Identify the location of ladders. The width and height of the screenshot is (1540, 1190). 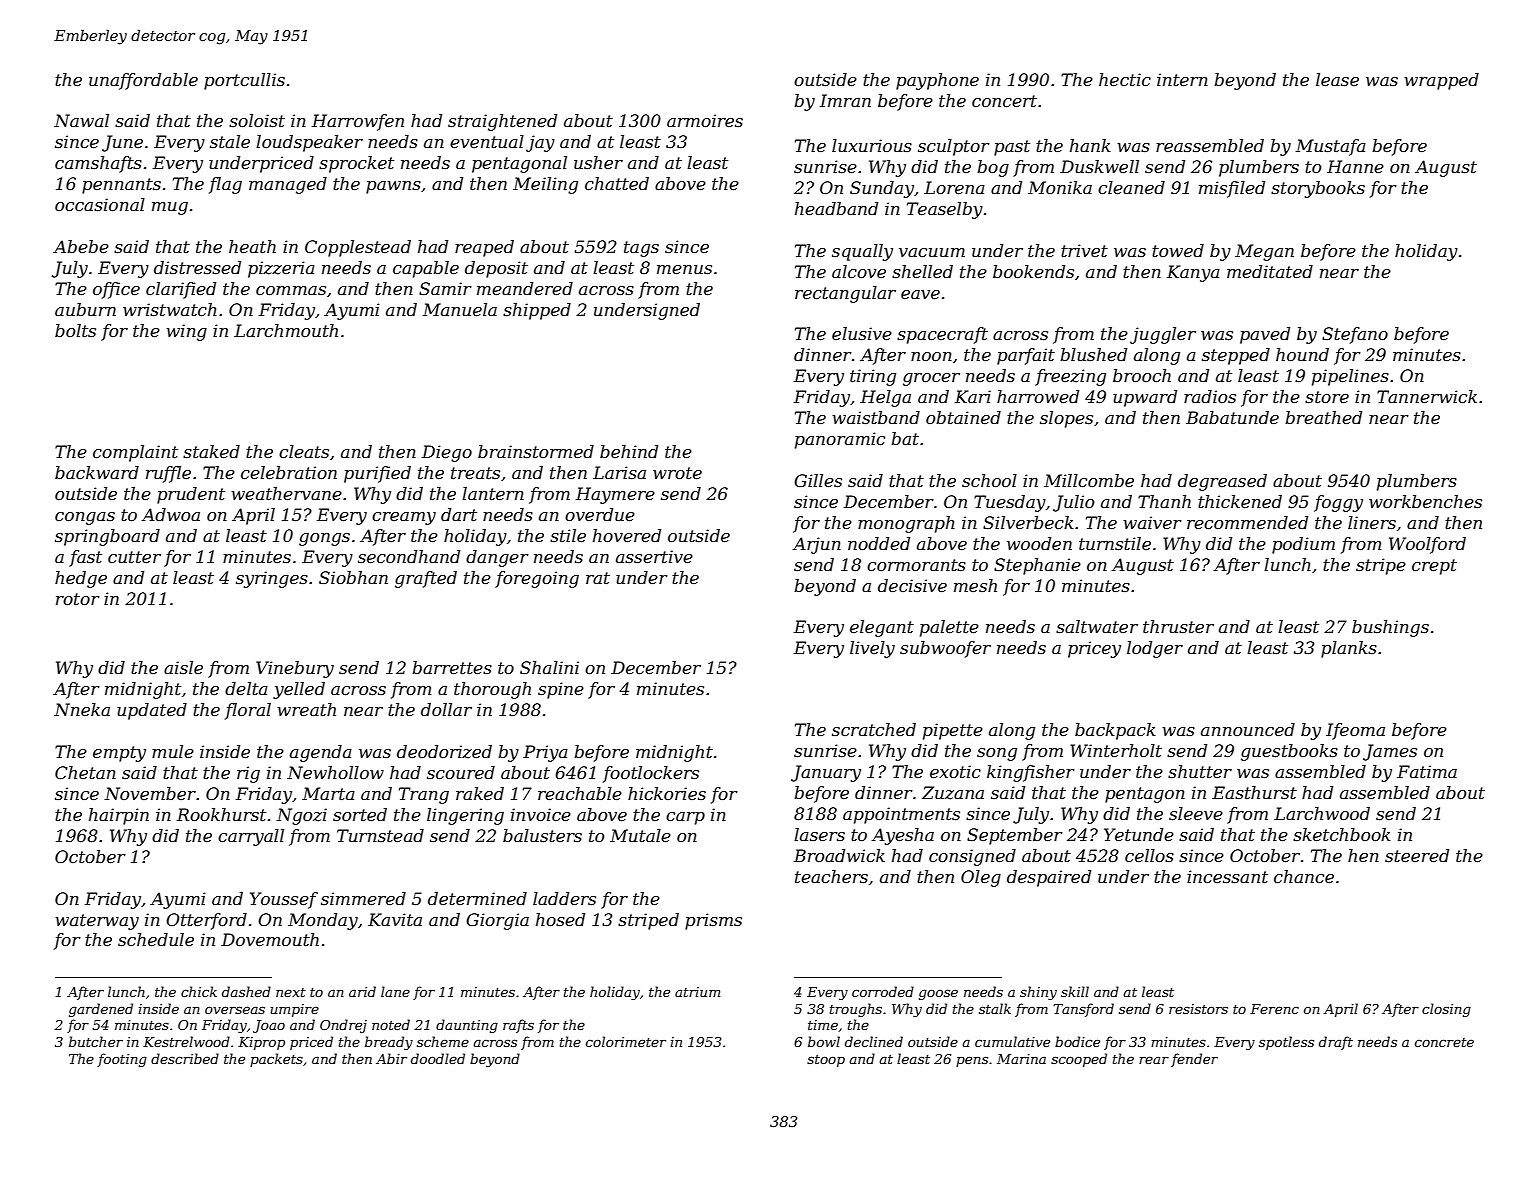
(564, 898).
